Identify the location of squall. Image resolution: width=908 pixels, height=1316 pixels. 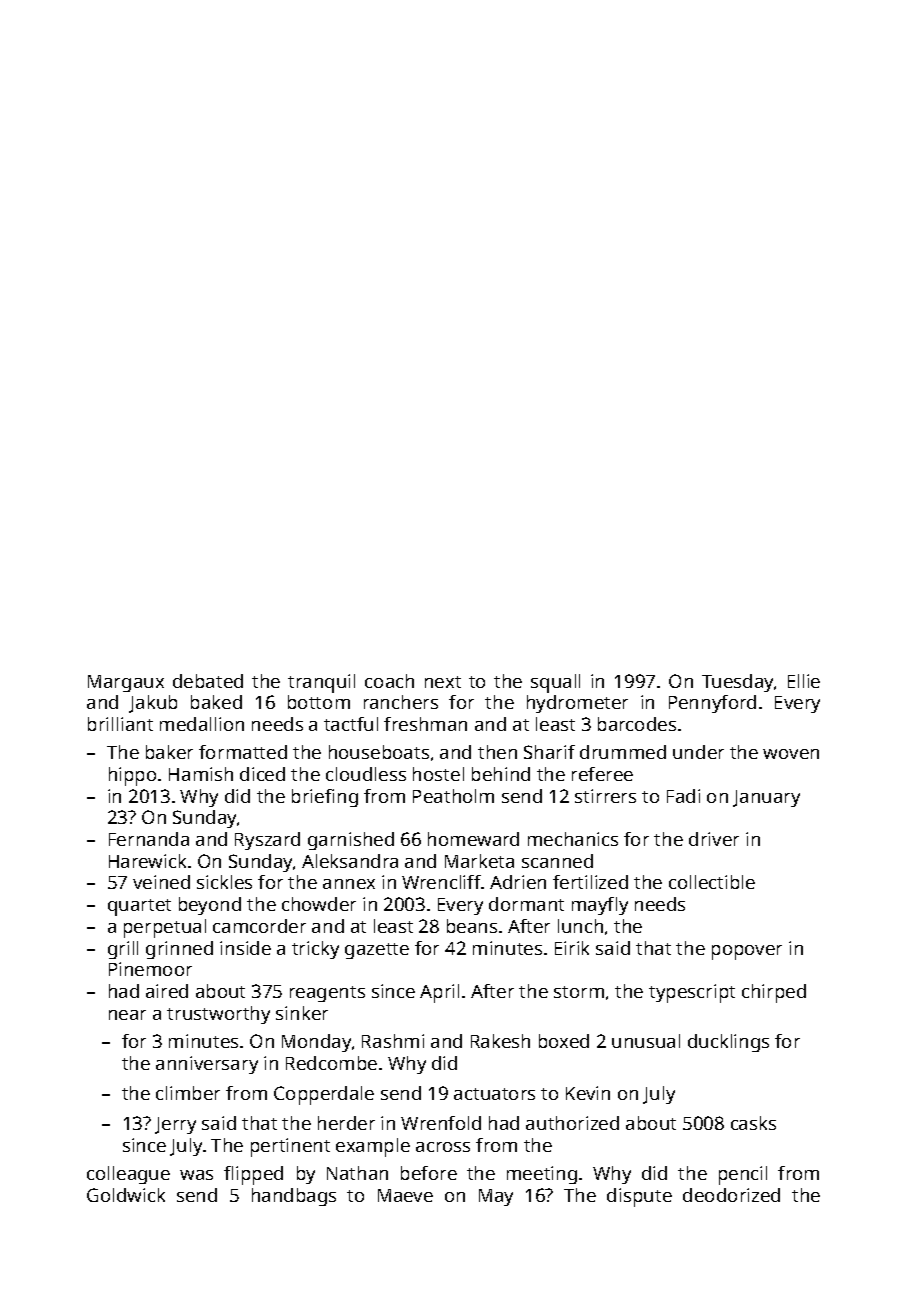
(555, 683).
